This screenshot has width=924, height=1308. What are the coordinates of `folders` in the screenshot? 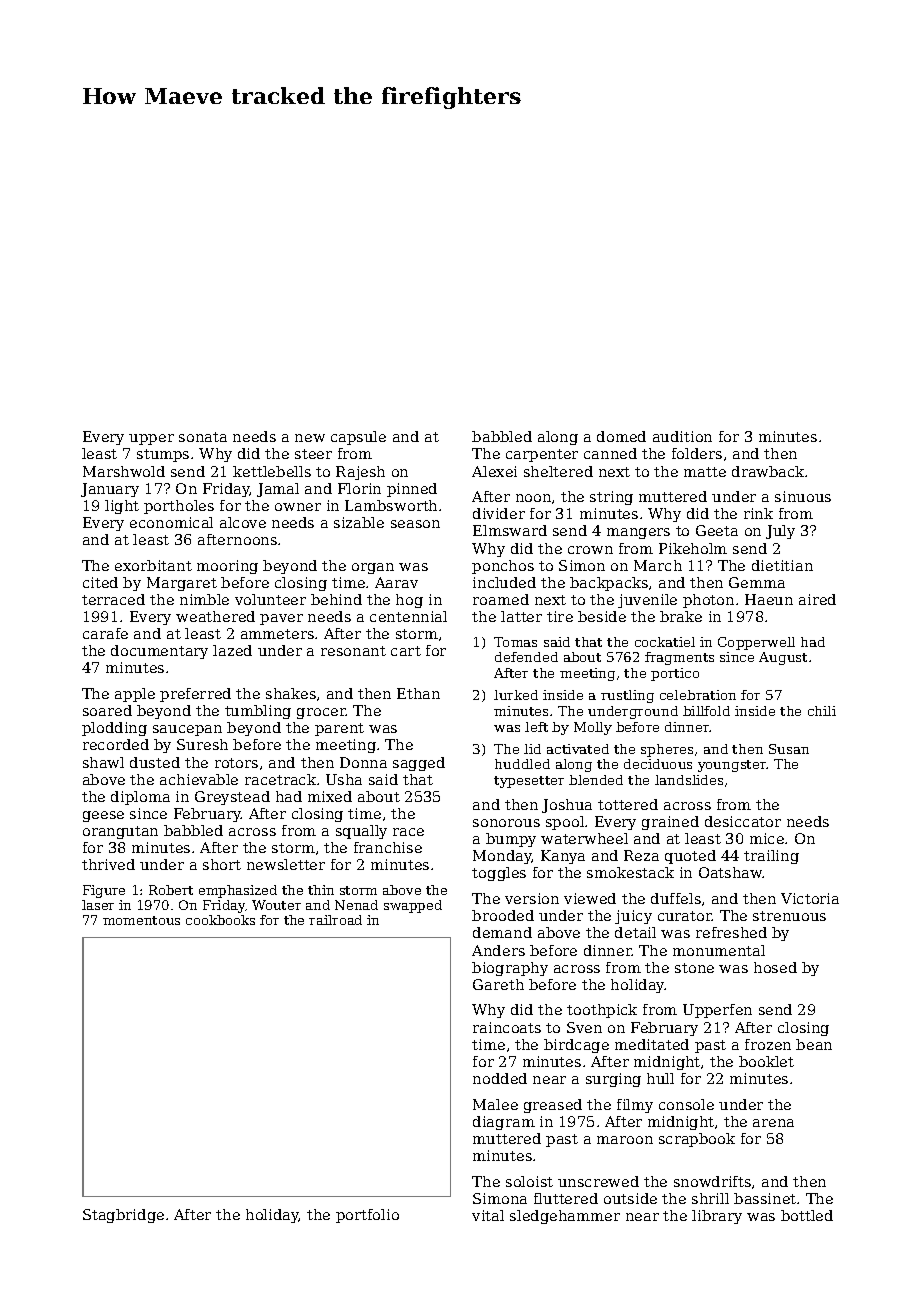 It's located at (697, 453).
